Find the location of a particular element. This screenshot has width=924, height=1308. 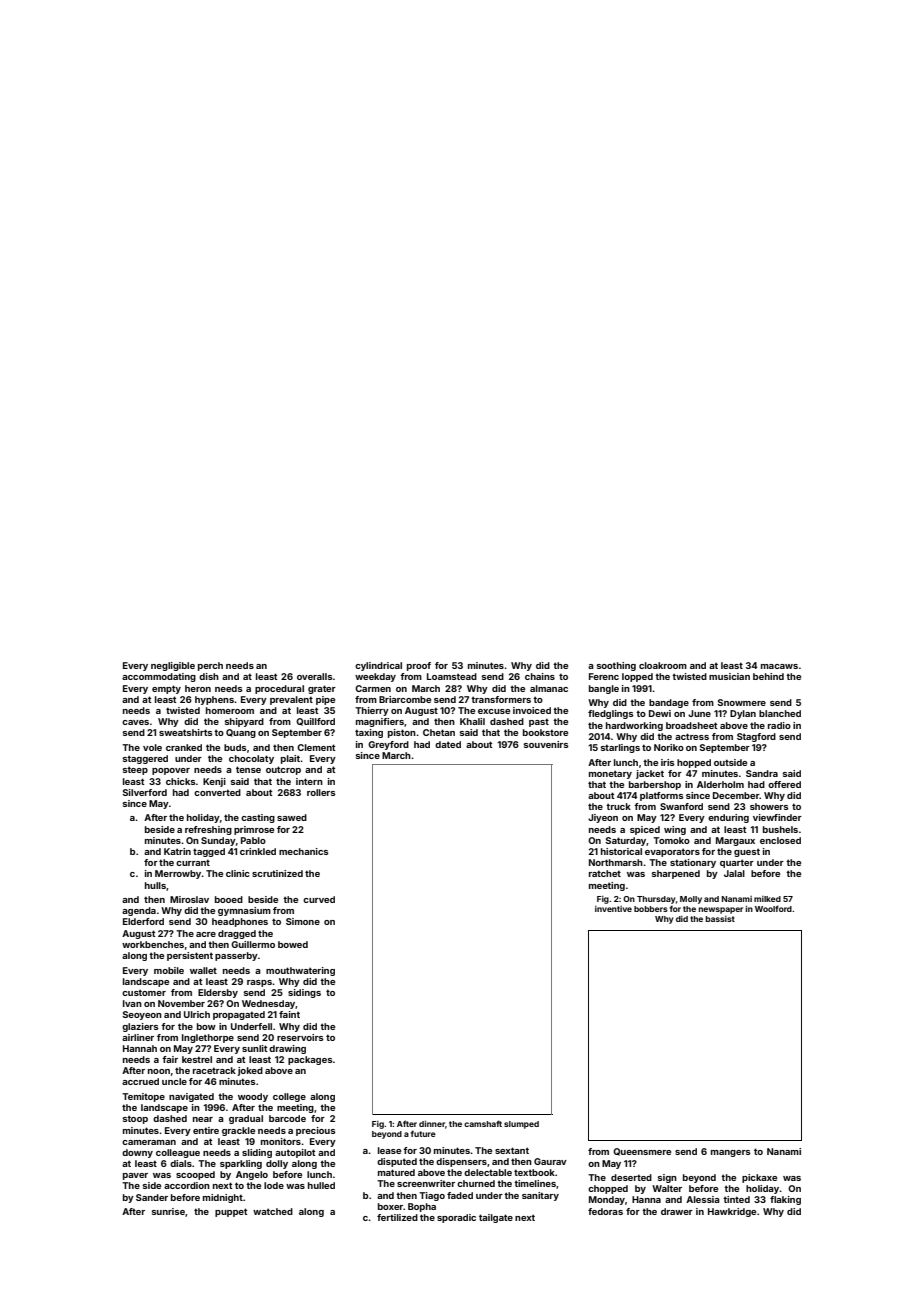

Sander is located at coordinates (152, 1197).
